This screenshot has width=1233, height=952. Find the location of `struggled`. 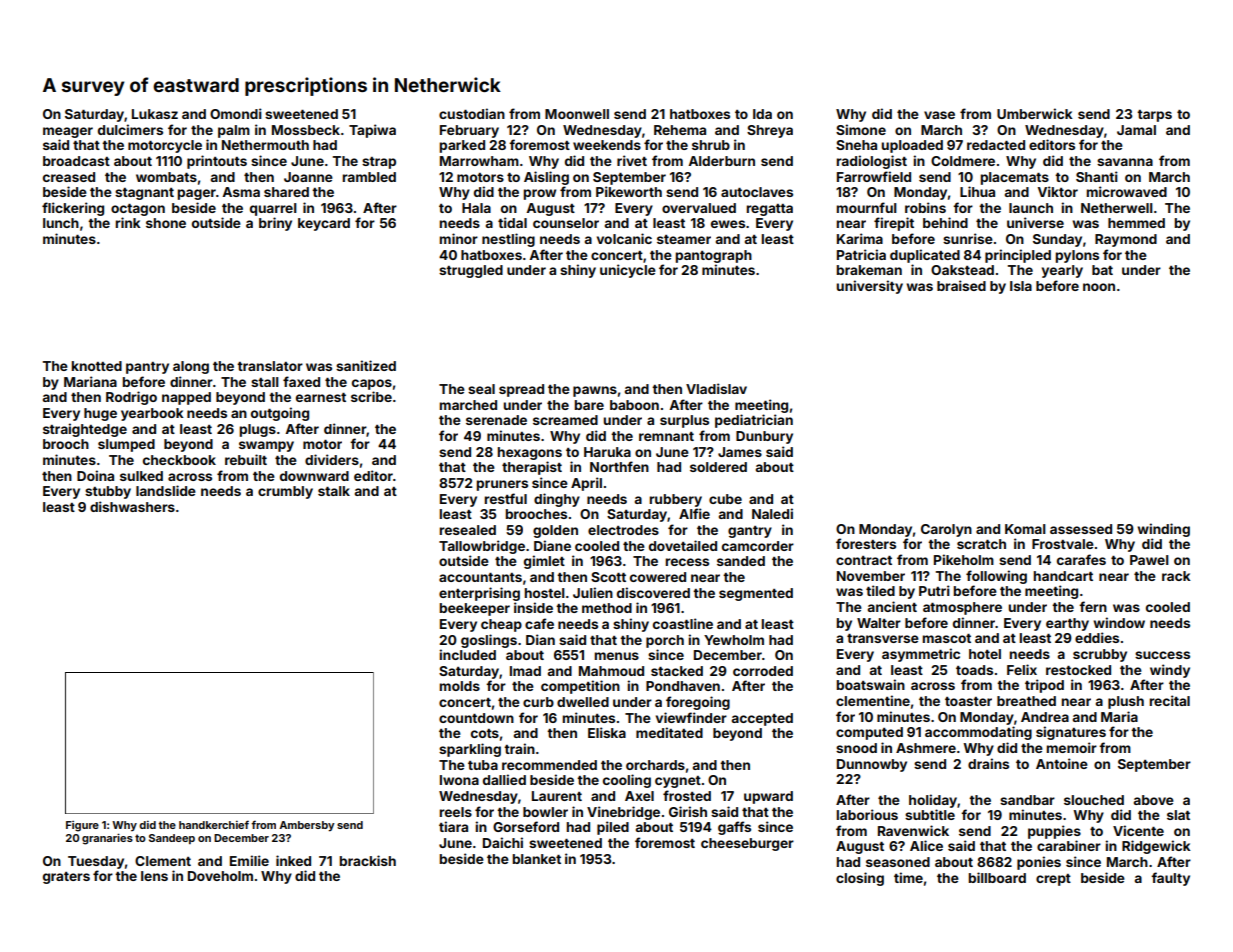

struggled is located at coordinates (471, 271).
